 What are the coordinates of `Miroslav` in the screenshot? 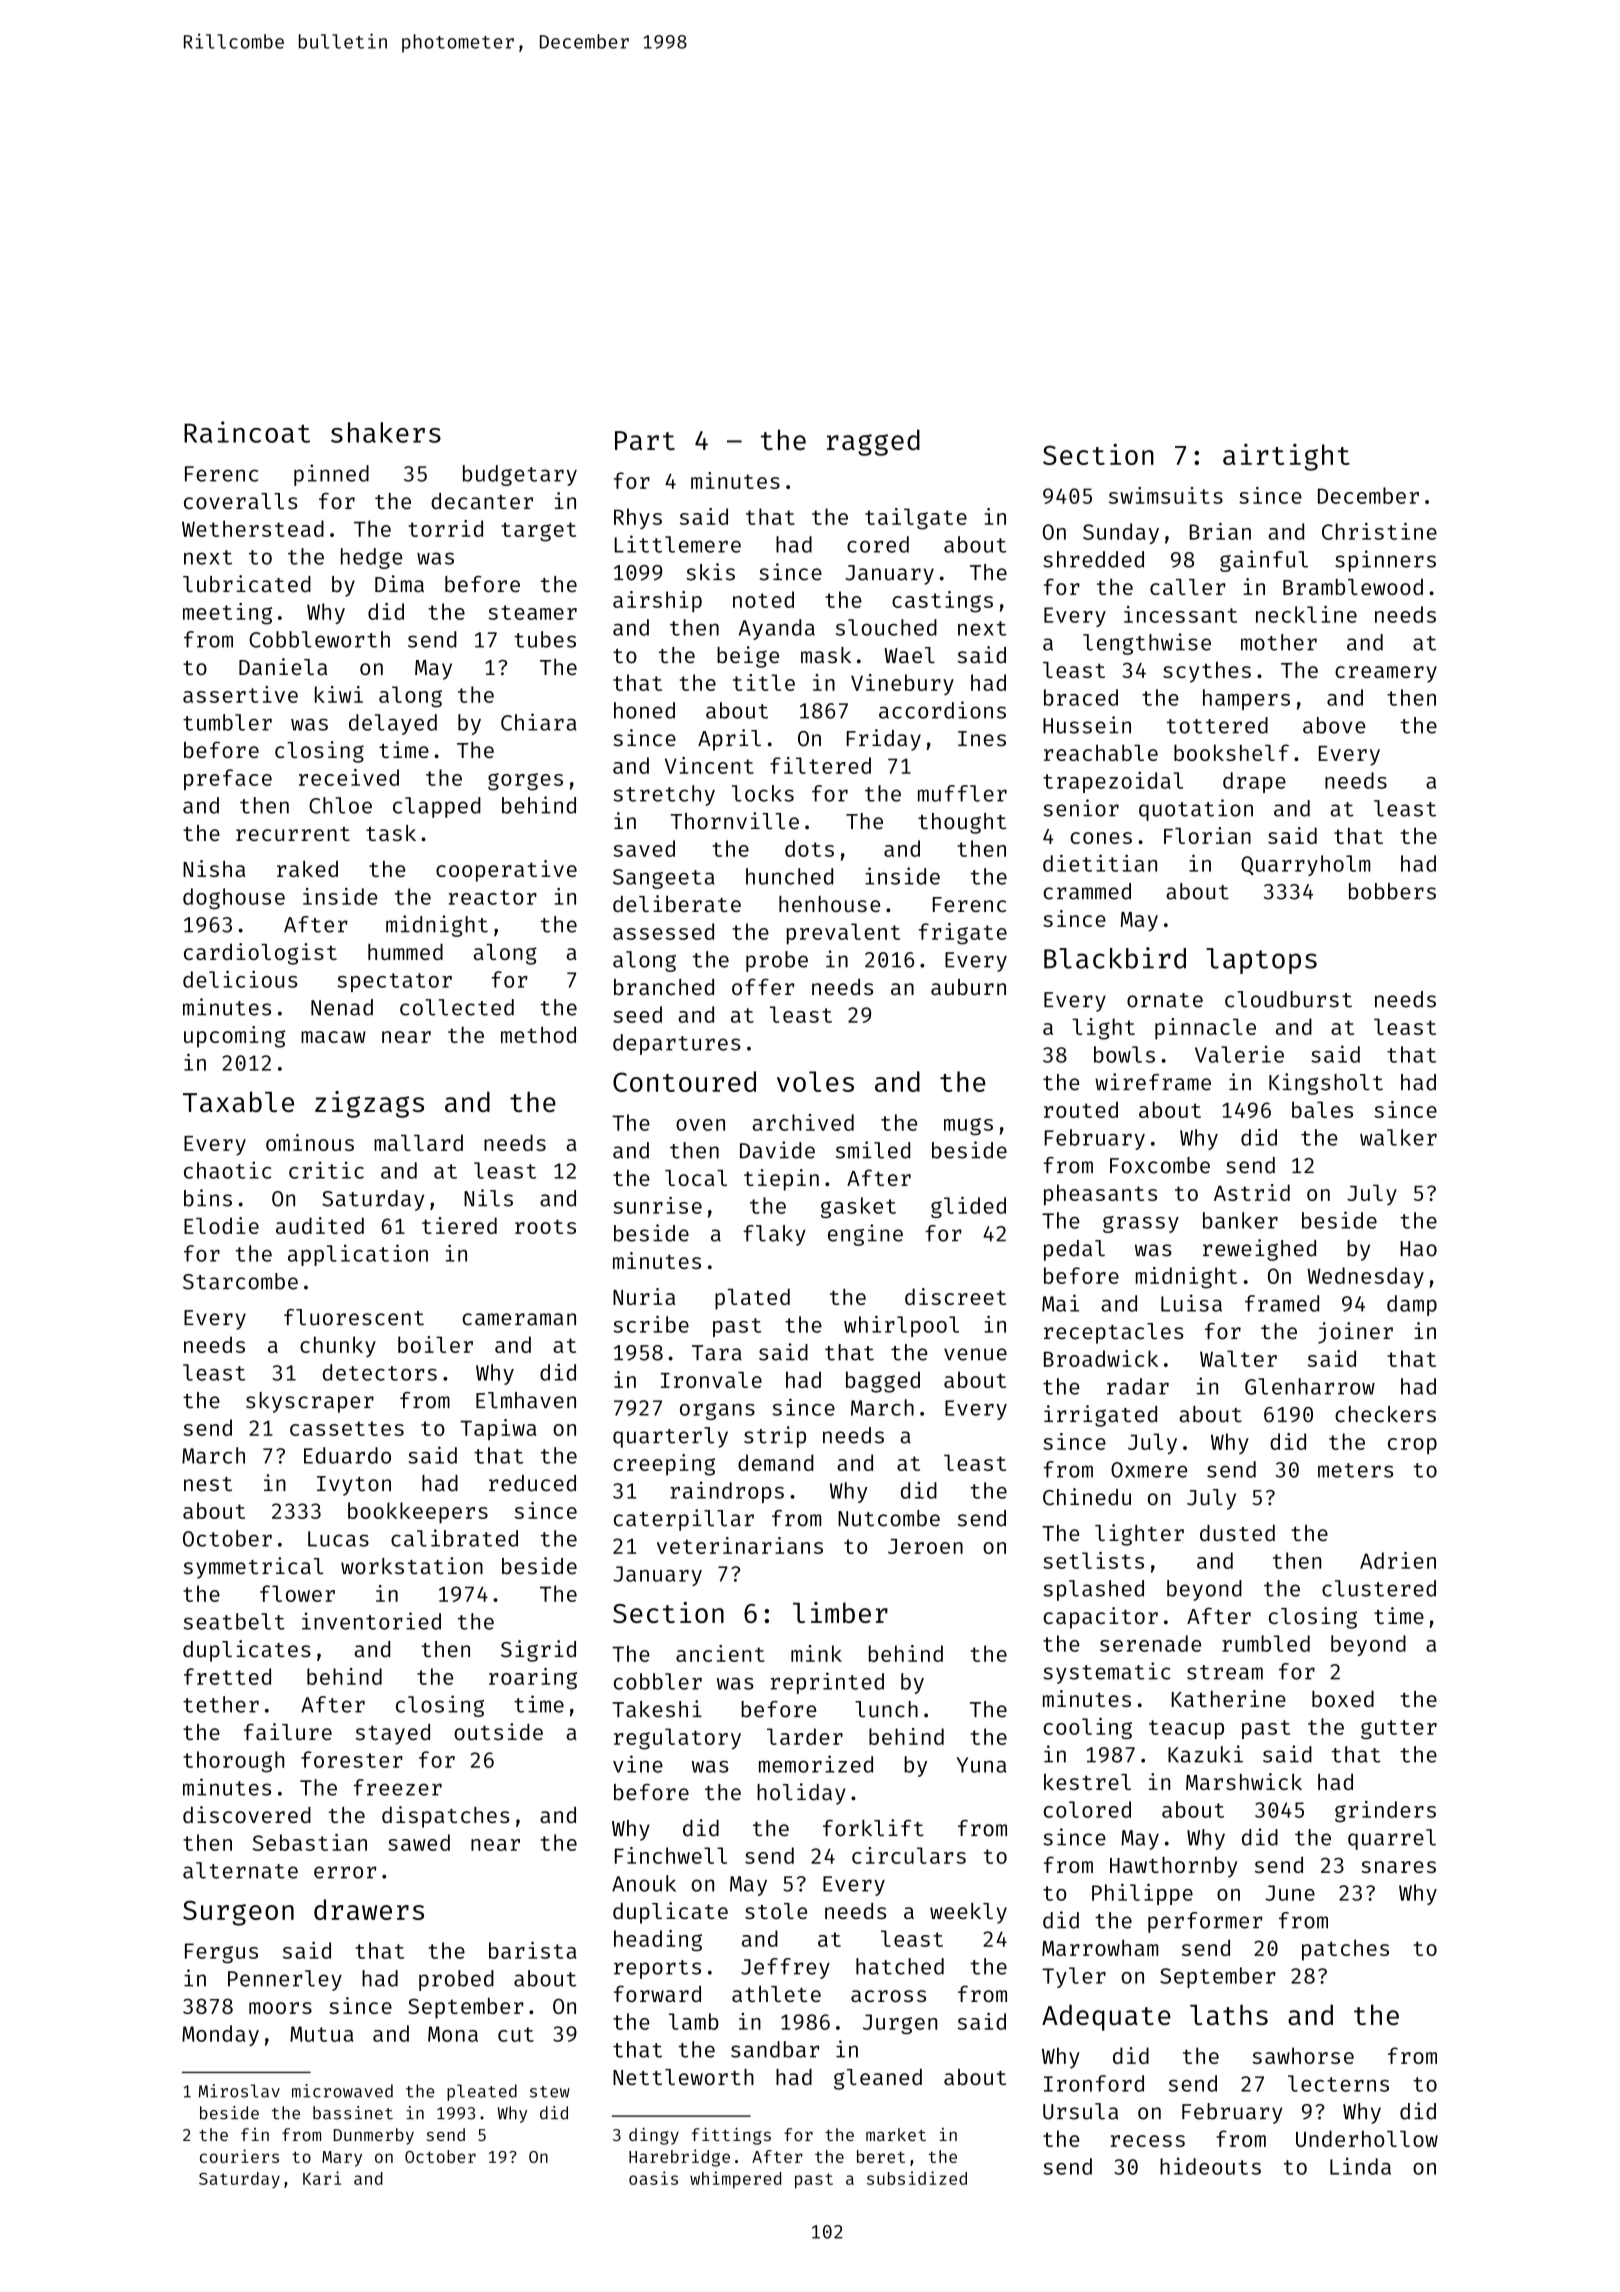 It's located at (239, 2091).
